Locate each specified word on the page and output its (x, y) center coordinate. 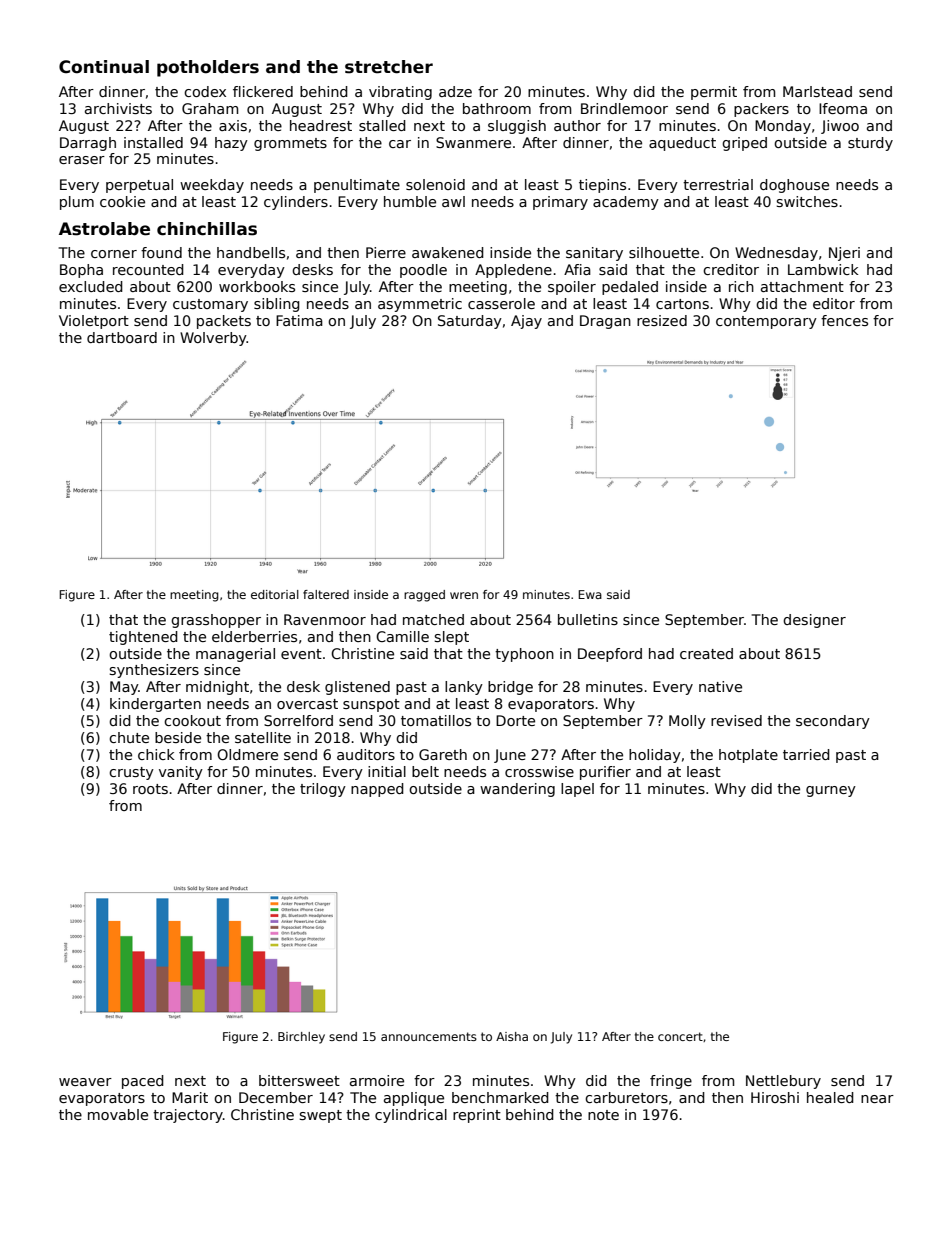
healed (830, 1097)
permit (714, 93)
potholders (208, 68)
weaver (85, 1082)
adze (455, 91)
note (603, 1115)
